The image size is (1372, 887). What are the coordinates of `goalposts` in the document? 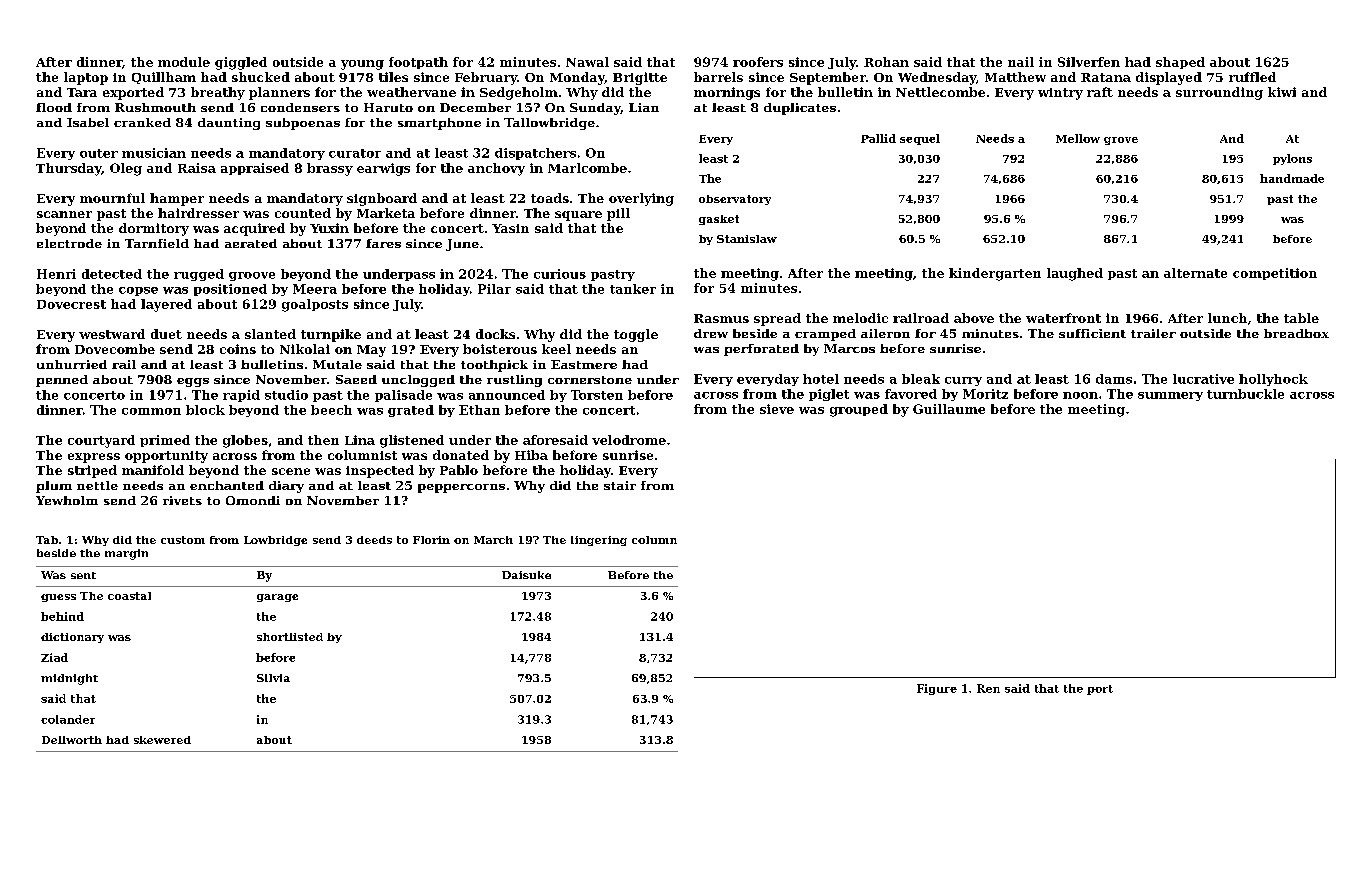 It's located at (315, 305).
